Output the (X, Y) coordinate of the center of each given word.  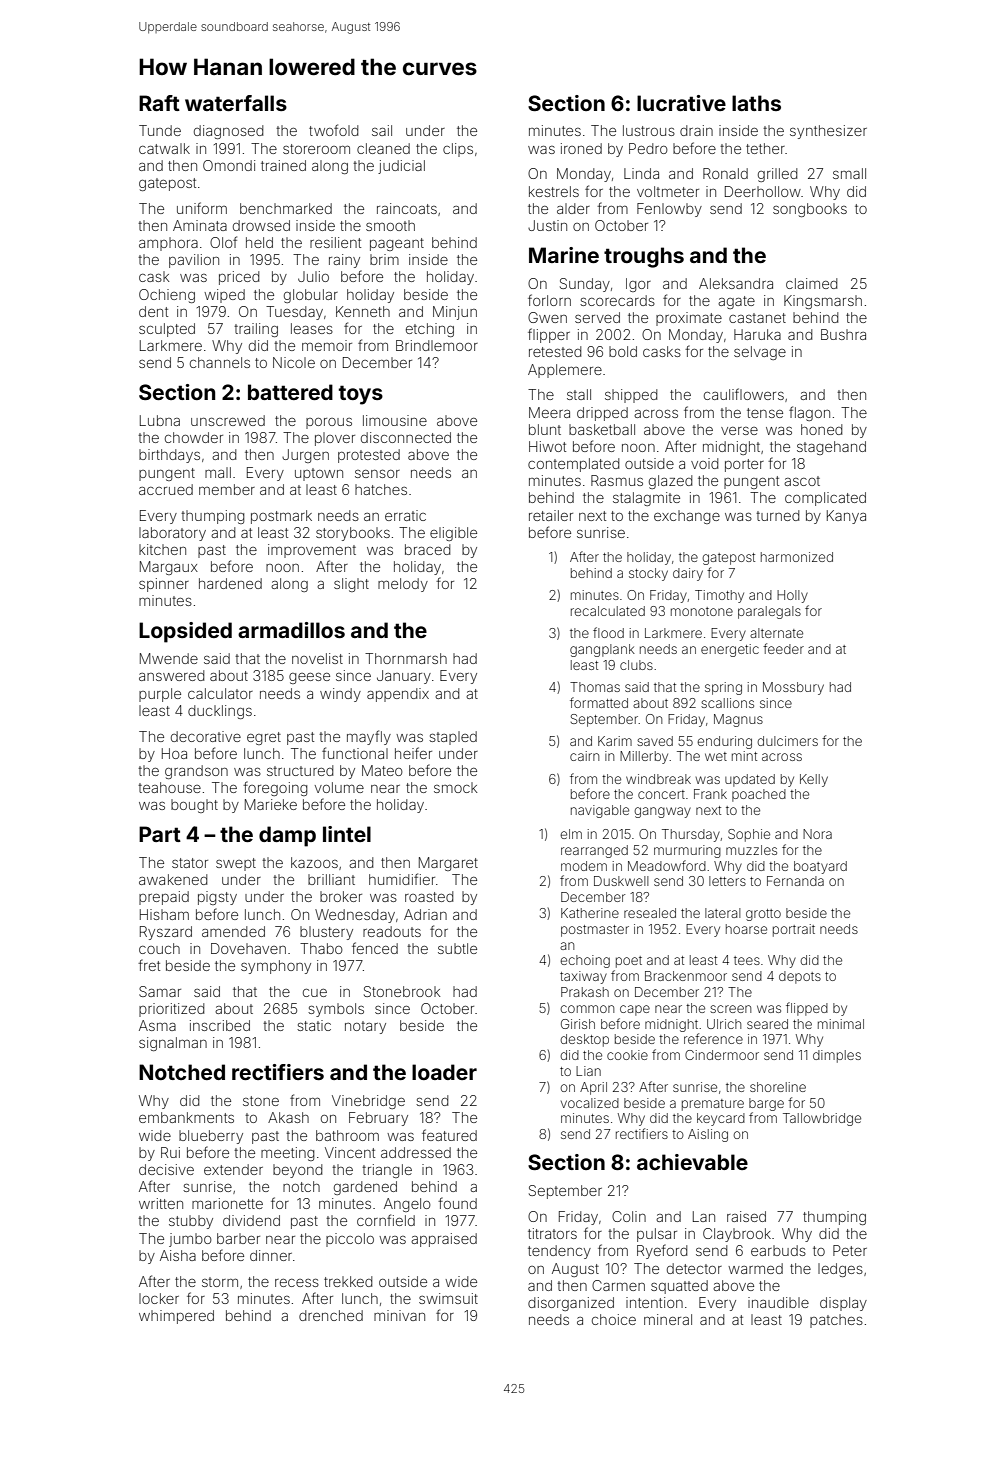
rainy (344, 261)
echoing (585, 961)
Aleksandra (736, 283)
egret (264, 738)
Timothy (719, 596)
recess (297, 1282)
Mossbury (793, 688)
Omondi (229, 165)
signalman (173, 1044)
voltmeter (668, 191)
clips (458, 150)
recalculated (608, 611)
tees (747, 960)
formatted (599, 702)
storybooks (353, 534)
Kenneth (363, 311)
